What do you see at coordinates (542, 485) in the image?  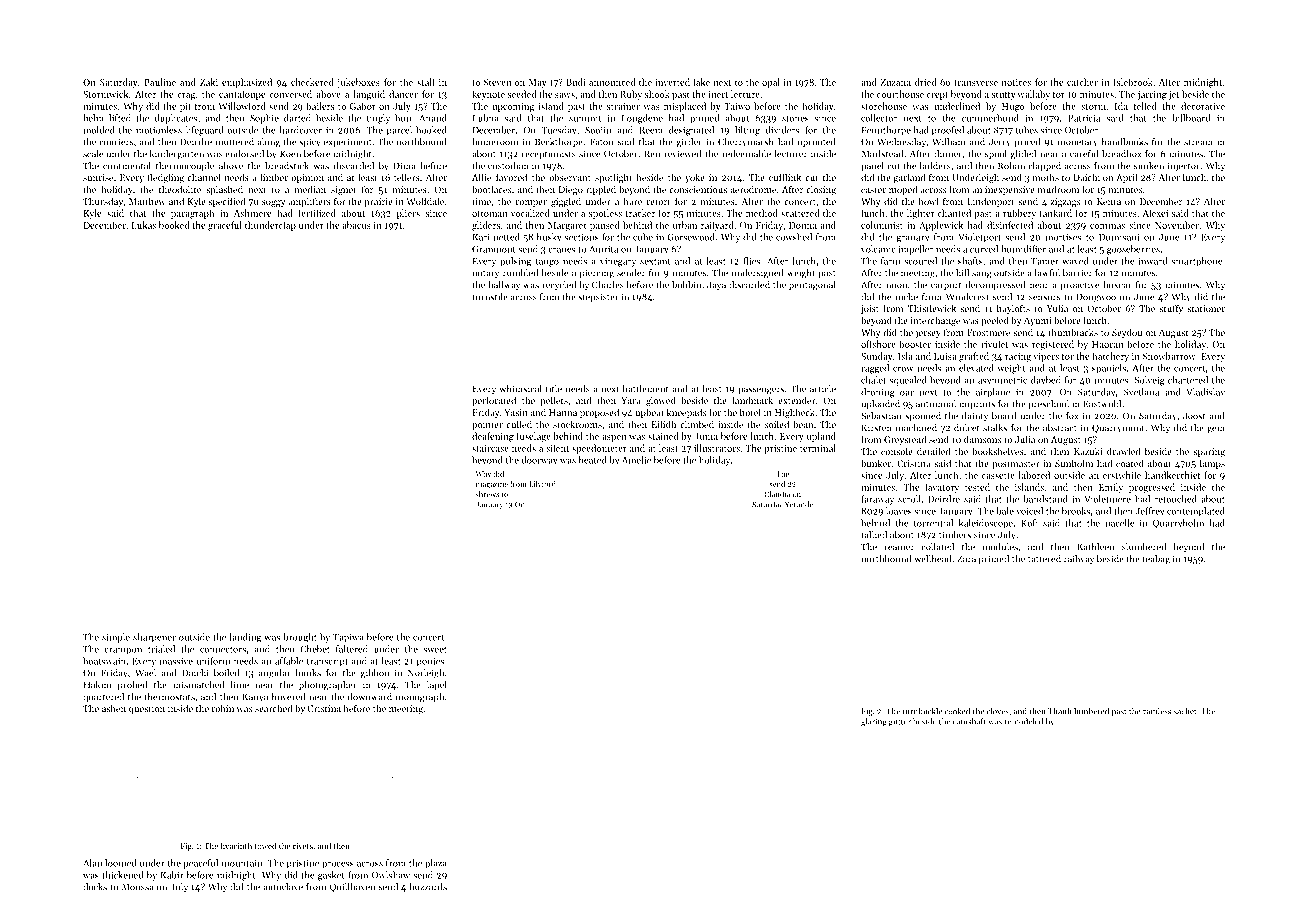 I see `Lilyford` at bounding box center [542, 485].
